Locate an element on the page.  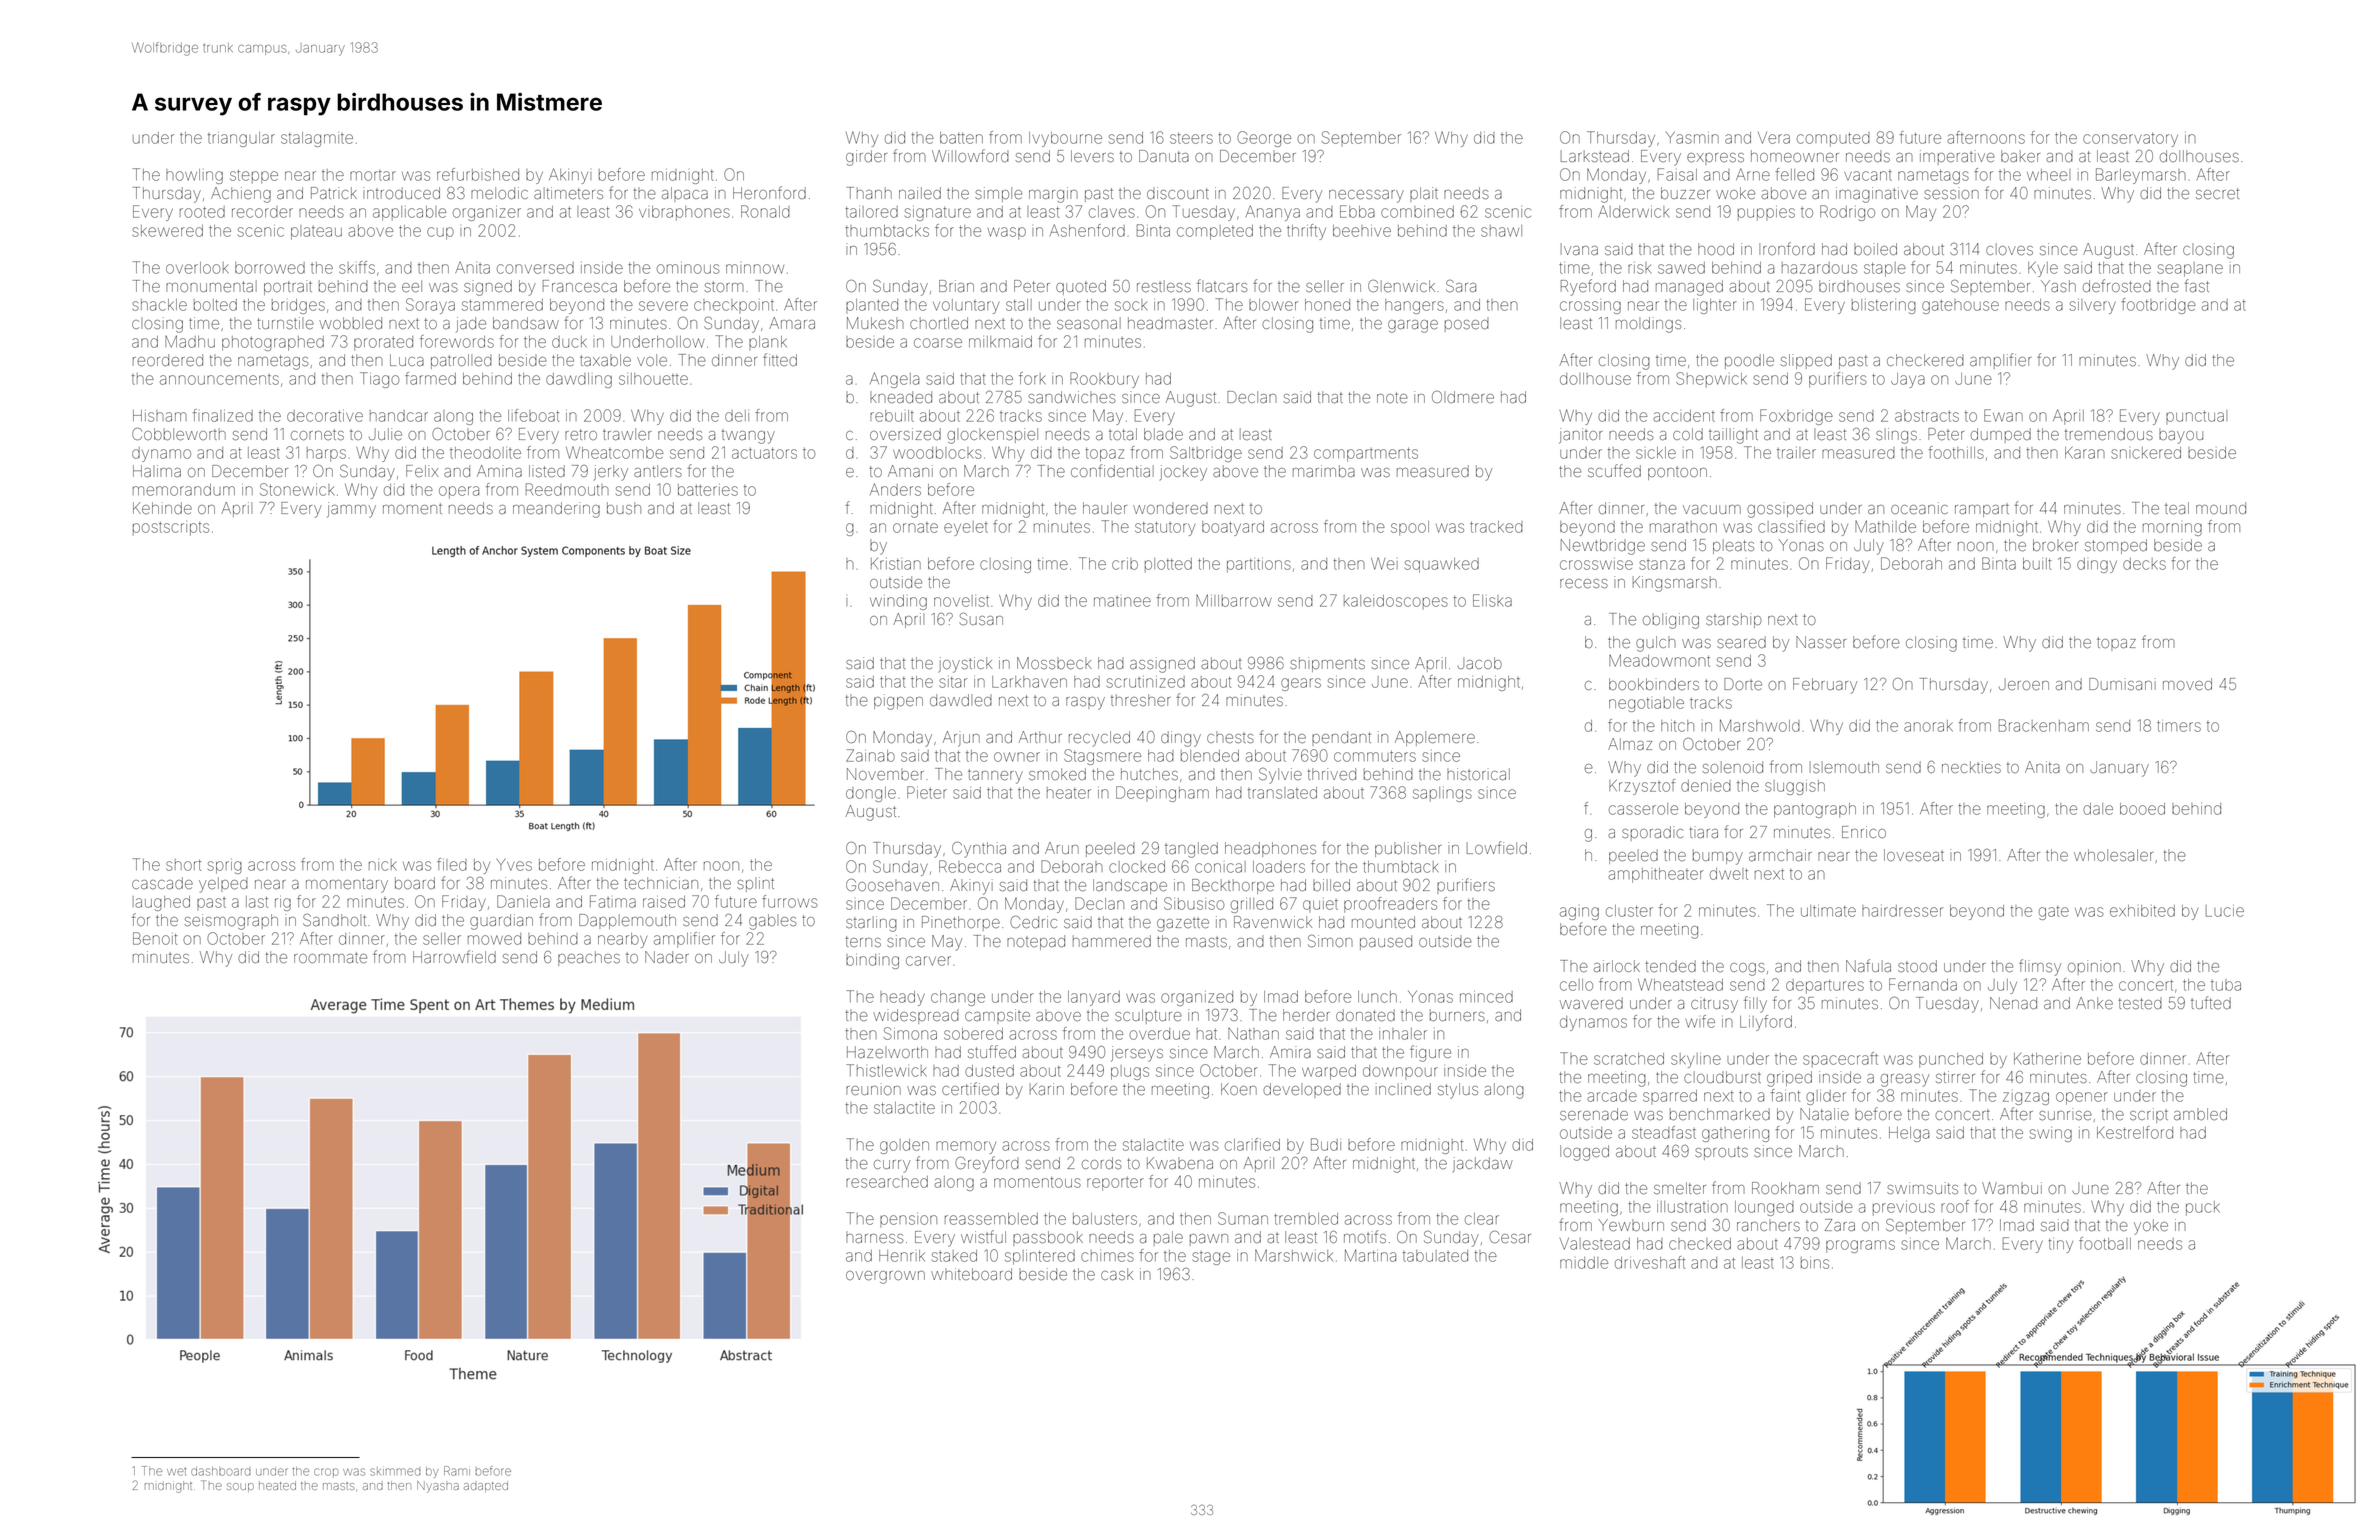
adapted is located at coordinates (486, 1486).
